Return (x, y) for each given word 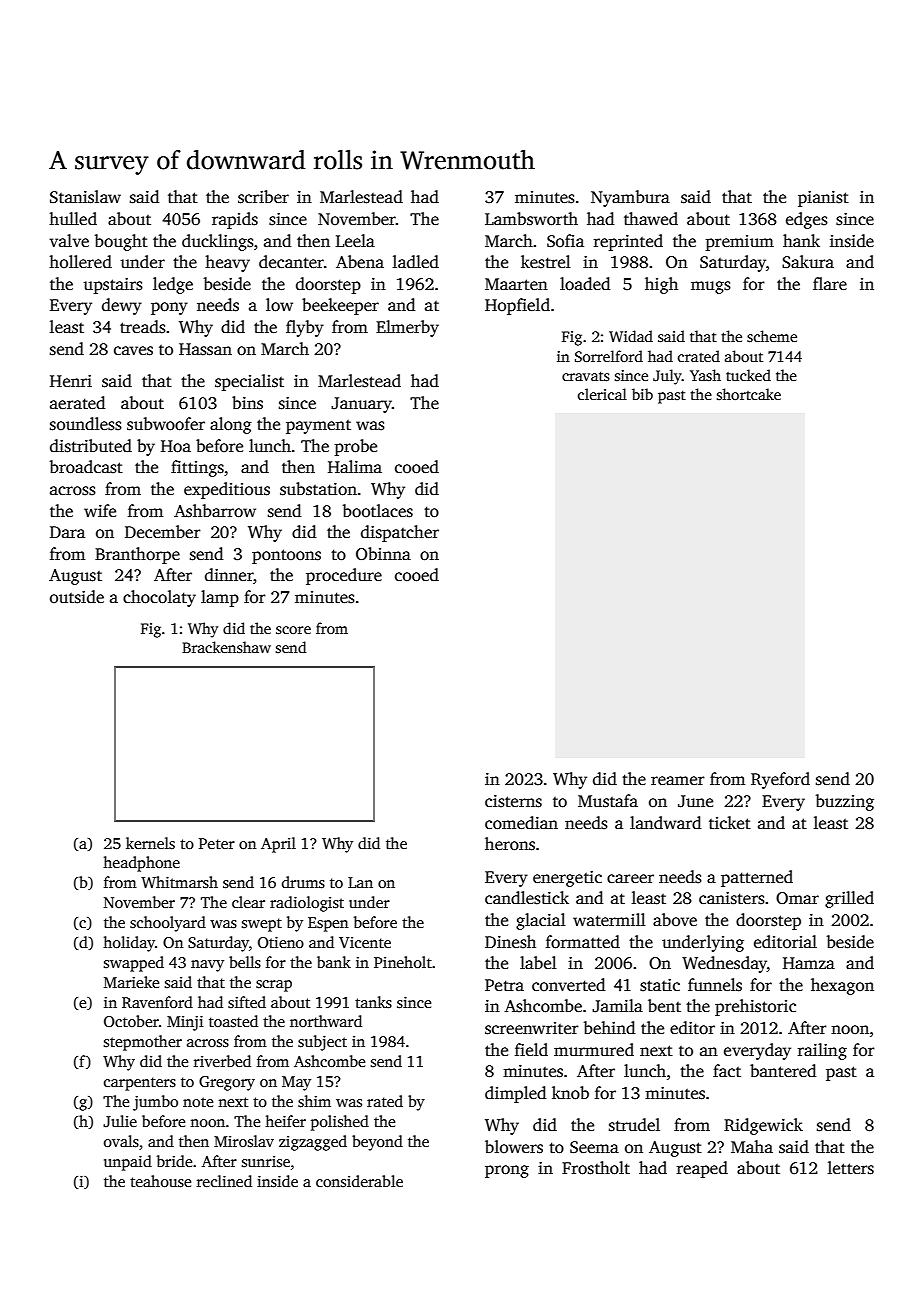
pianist (823, 199)
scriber (263, 197)
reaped (702, 1169)
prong (507, 1171)
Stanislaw (85, 197)
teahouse (160, 1181)
